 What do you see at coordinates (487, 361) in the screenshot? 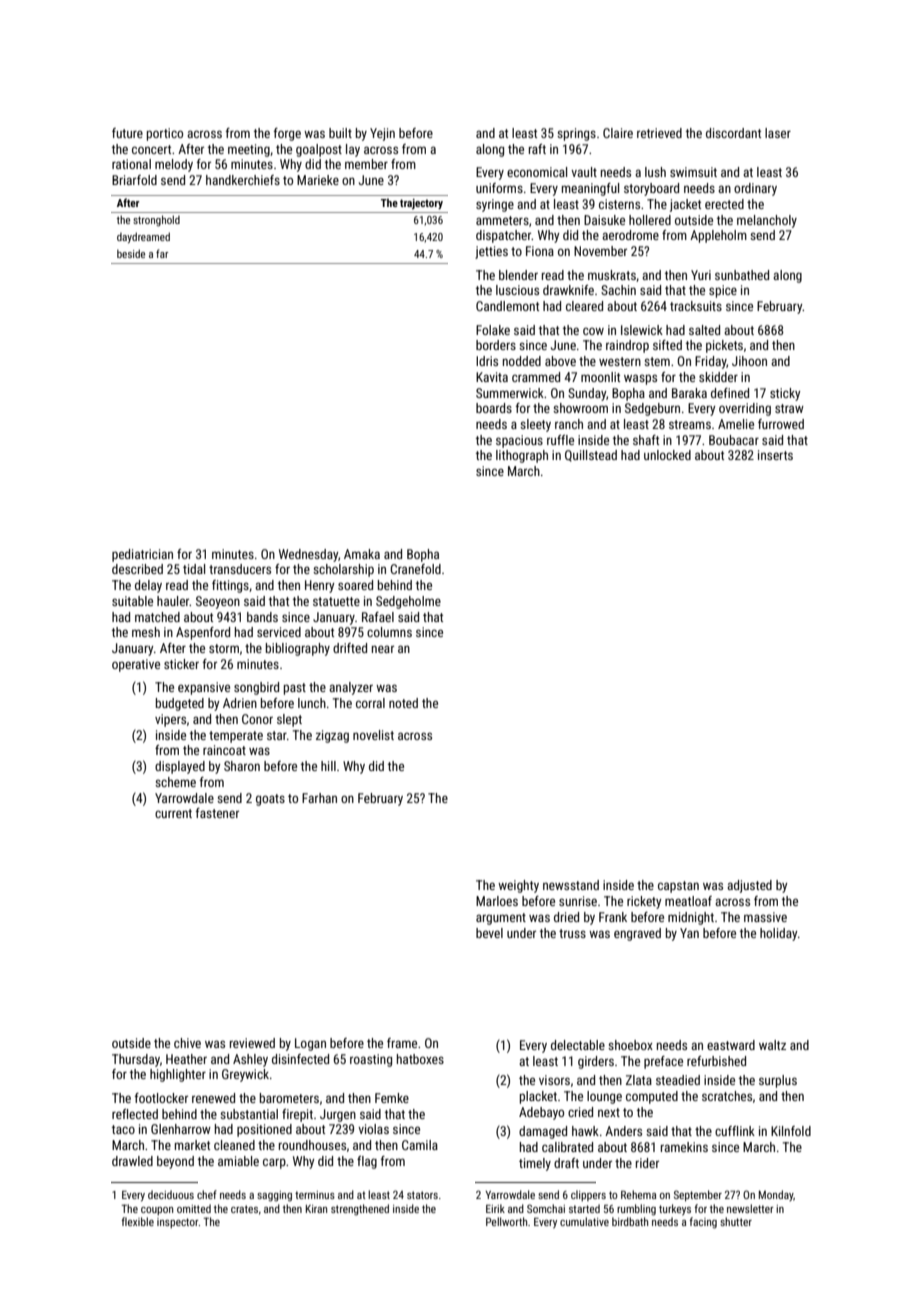
I see `Idris` at bounding box center [487, 361].
